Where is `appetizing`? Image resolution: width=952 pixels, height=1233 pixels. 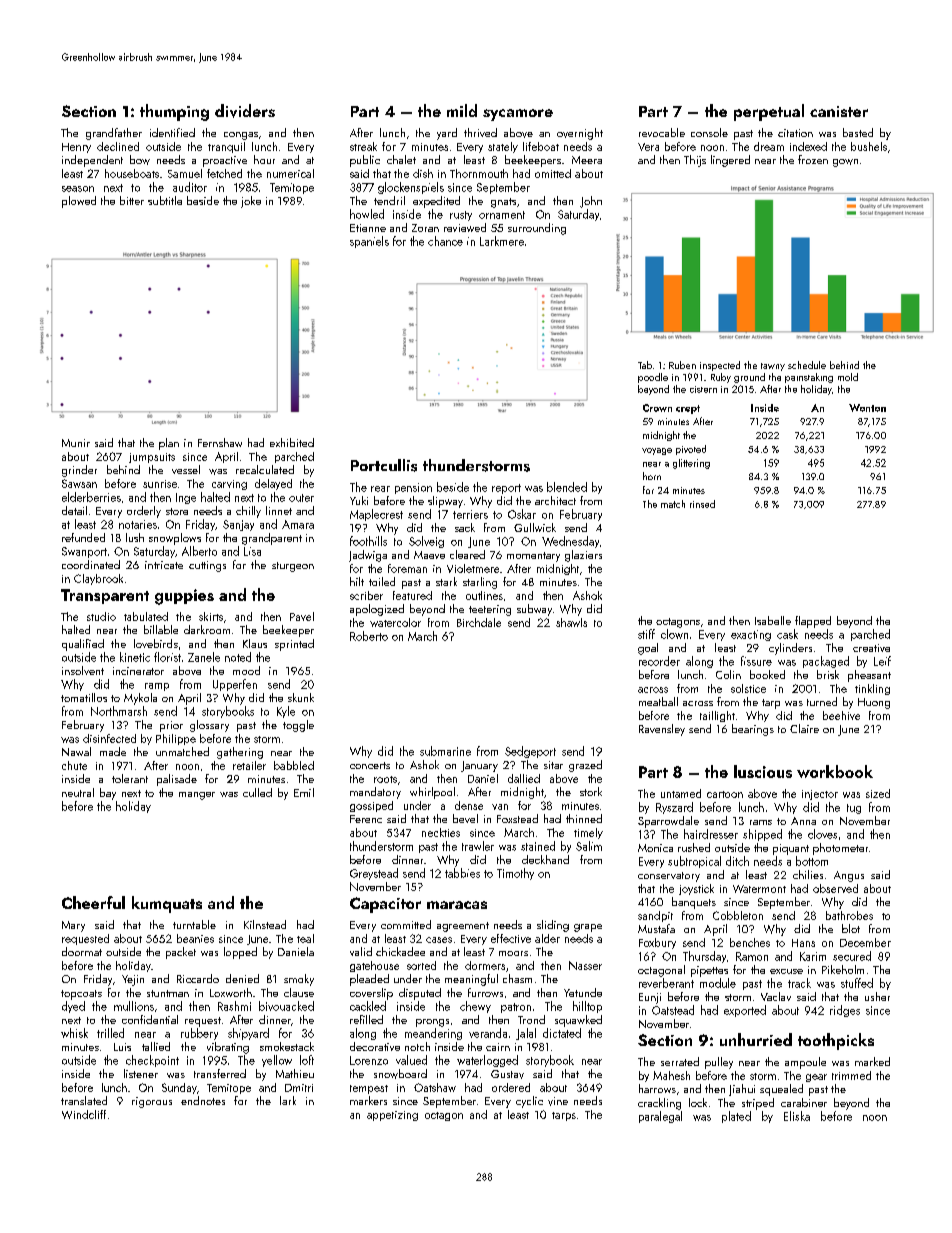 appetizing is located at coordinates (392, 1116).
